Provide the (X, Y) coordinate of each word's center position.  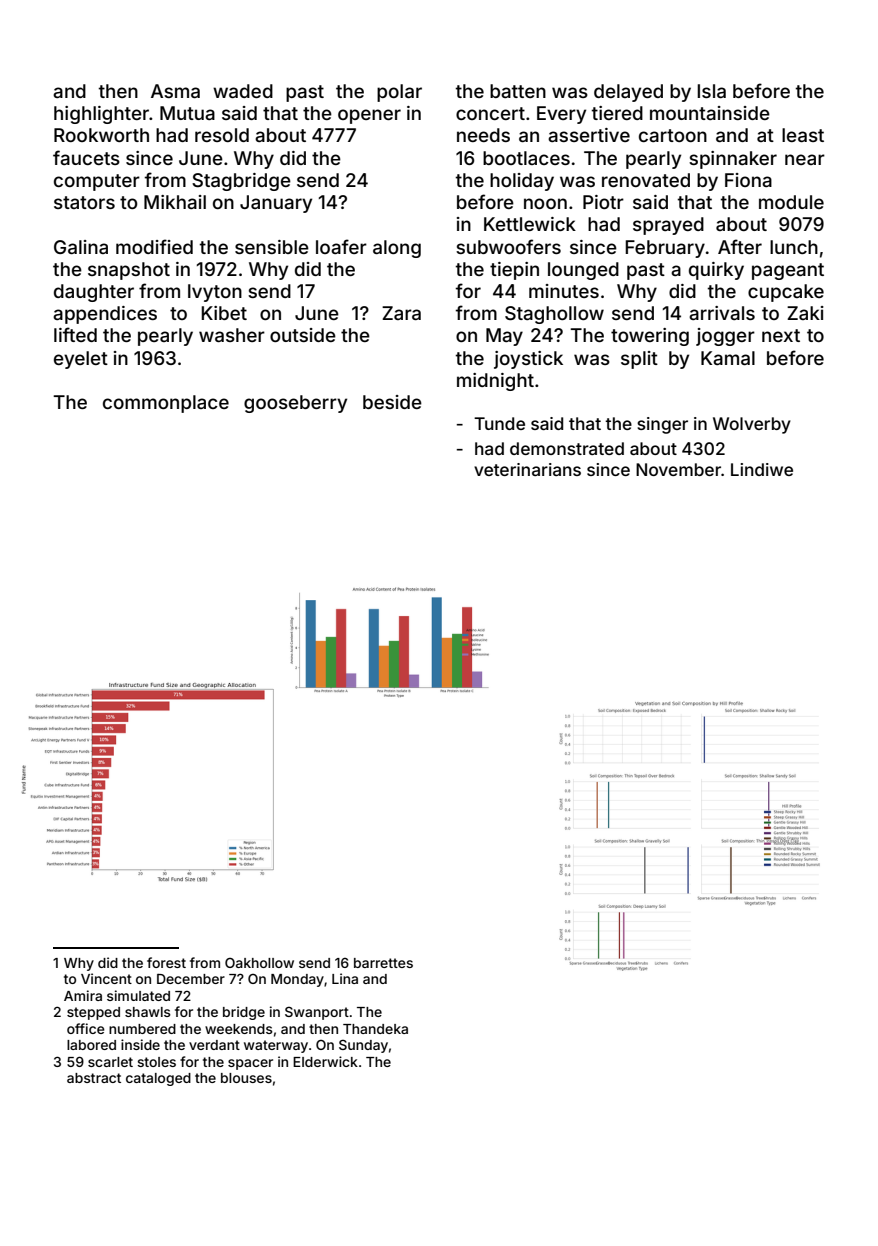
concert (490, 113)
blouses (246, 1078)
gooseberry (295, 404)
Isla (711, 91)
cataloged (158, 1079)
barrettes (383, 963)
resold (222, 135)
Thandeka (375, 1029)
